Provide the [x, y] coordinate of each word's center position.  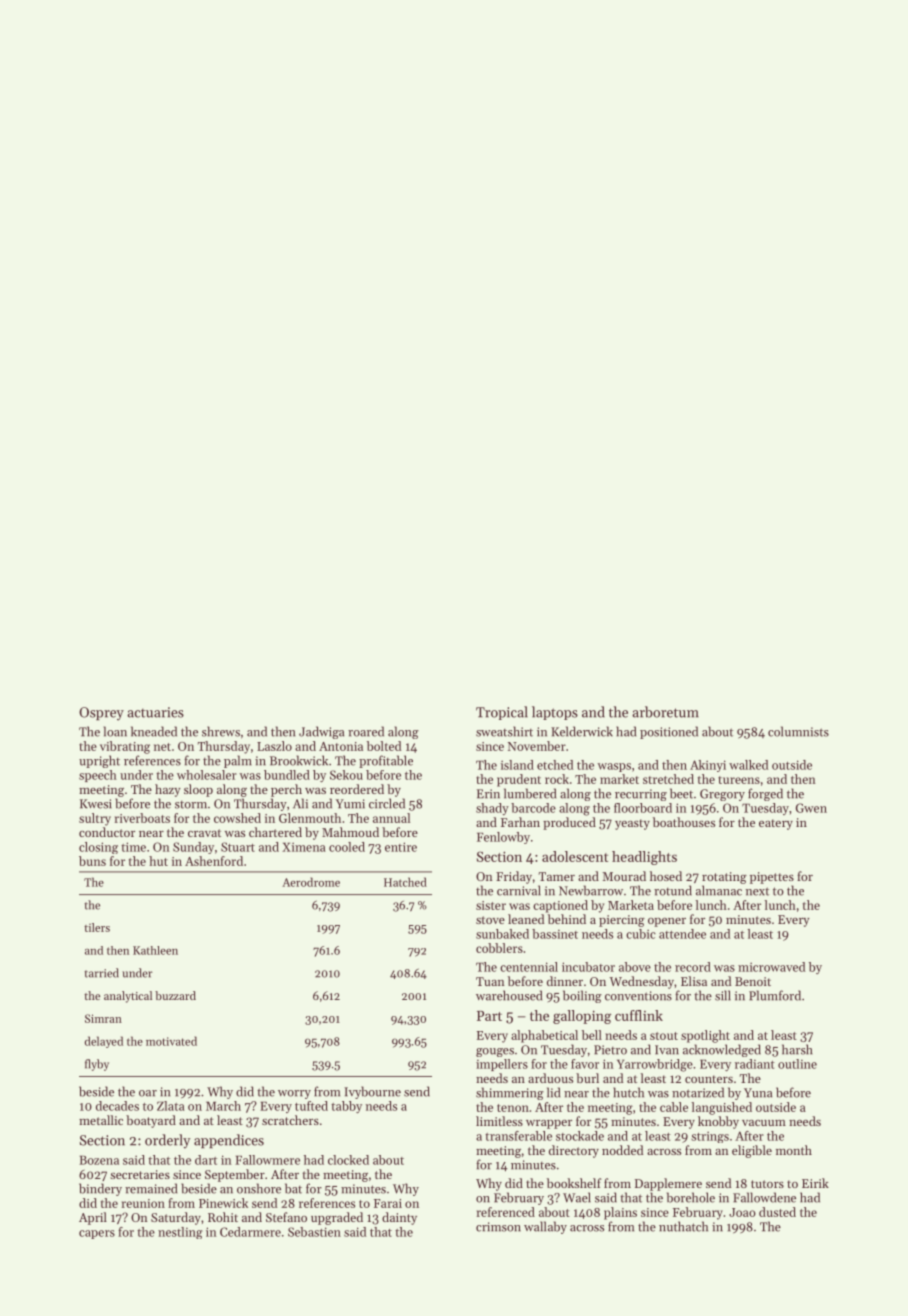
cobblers [499, 948]
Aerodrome [311, 882]
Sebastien [314, 1232]
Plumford [775, 995]
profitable [386, 761]
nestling [180, 1233]
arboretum [665, 712]
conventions [638, 996]
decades [117, 1106]
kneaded [154, 731]
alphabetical [544, 1036]
